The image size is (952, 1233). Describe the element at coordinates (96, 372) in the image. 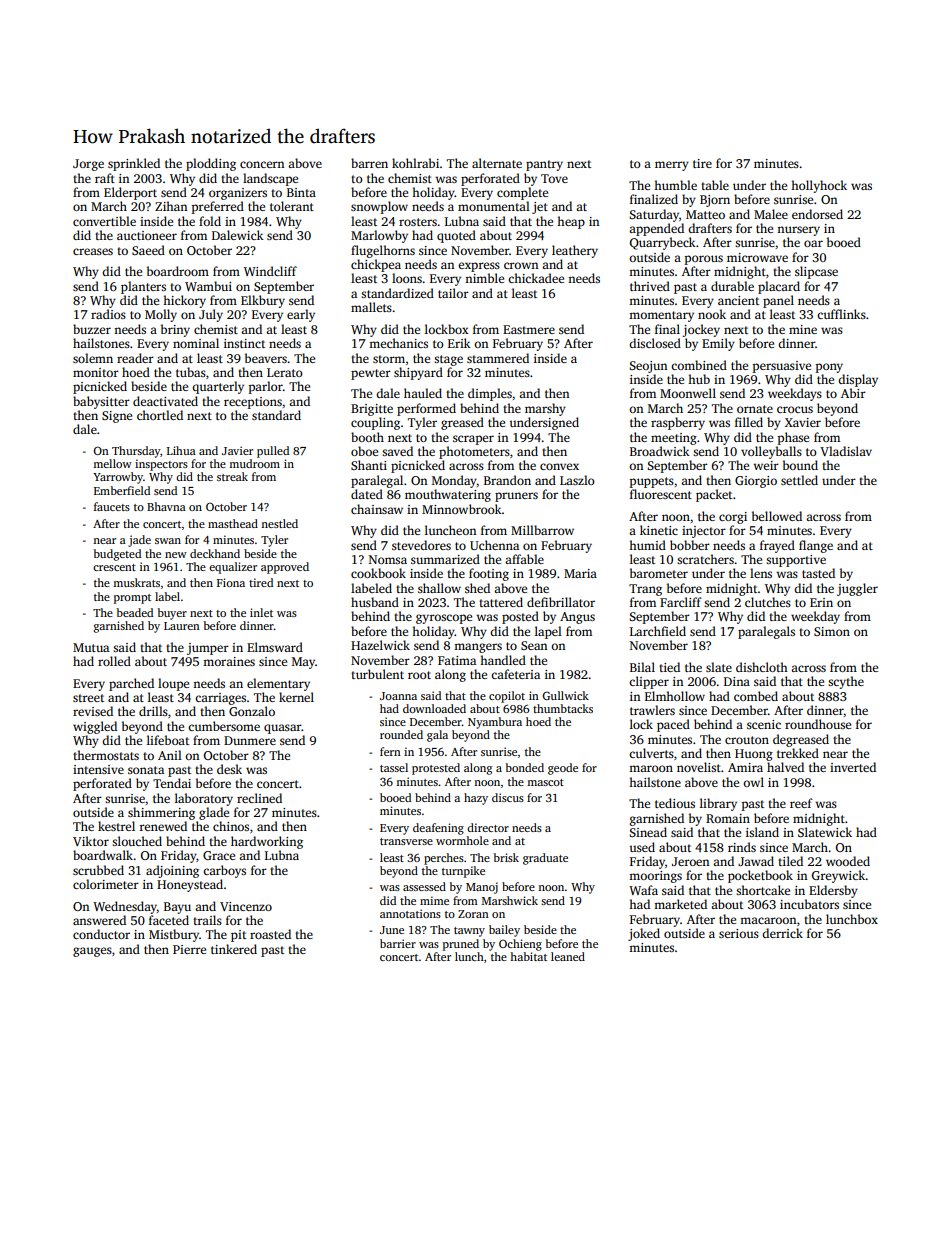

I see `monitor` at that location.
